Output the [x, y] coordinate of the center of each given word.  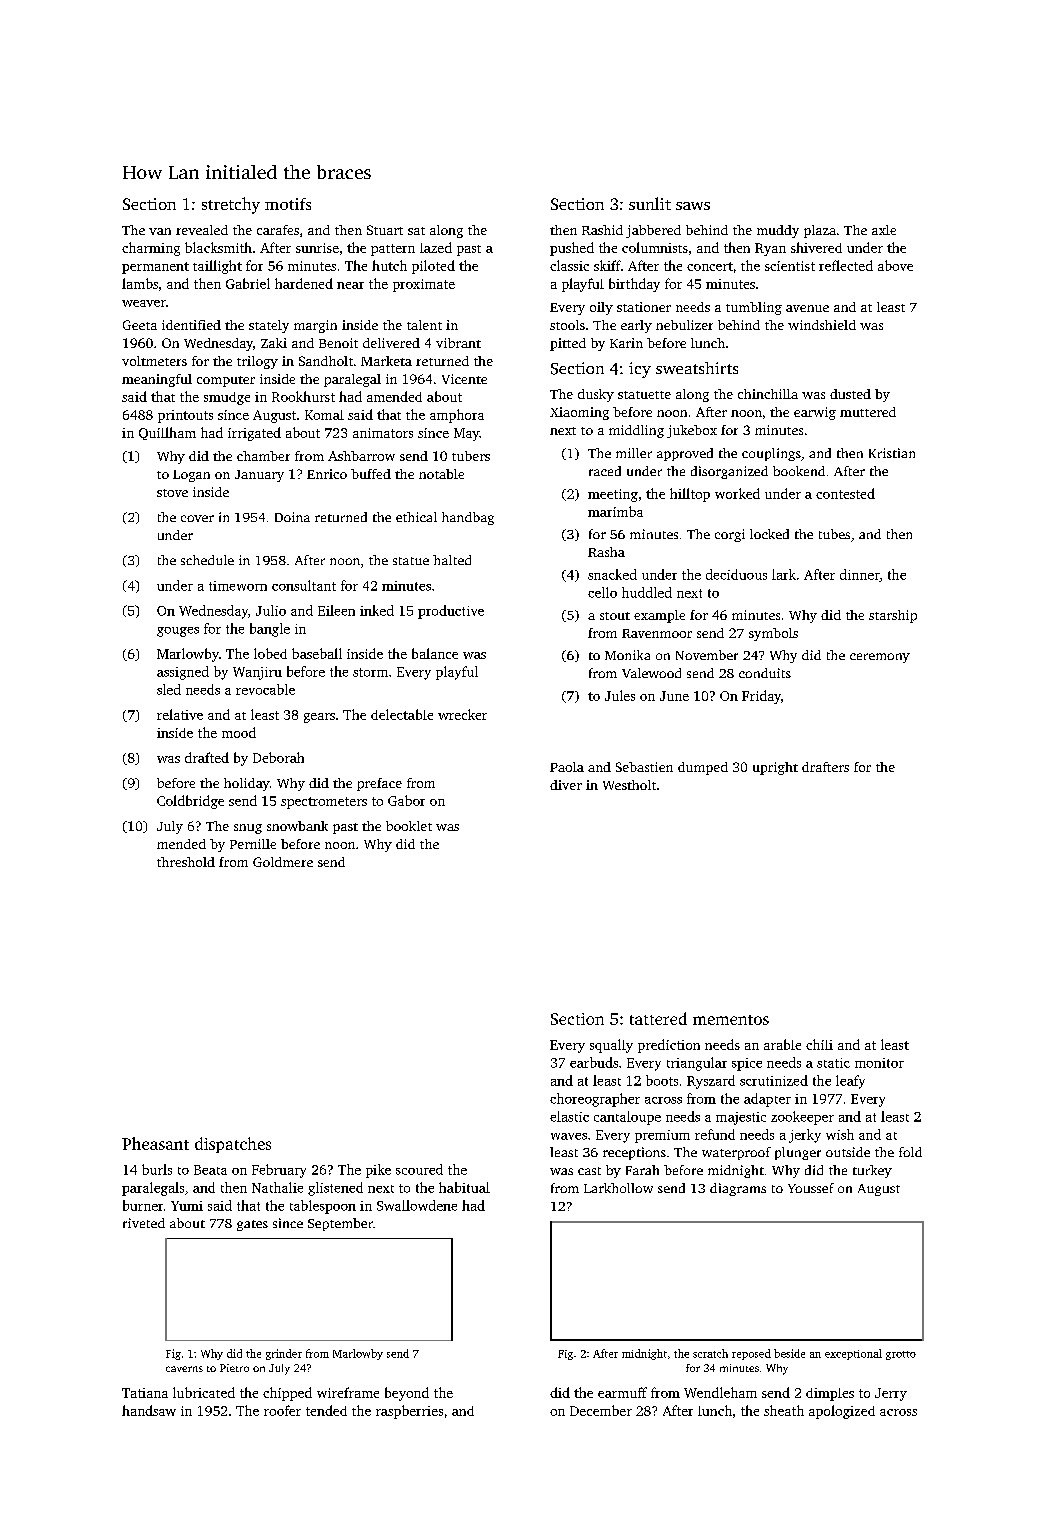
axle [884, 230]
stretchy [231, 205]
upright [775, 768]
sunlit [650, 203]
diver [566, 785]
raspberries [409, 1412]
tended [326, 1410]
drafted [207, 757]
